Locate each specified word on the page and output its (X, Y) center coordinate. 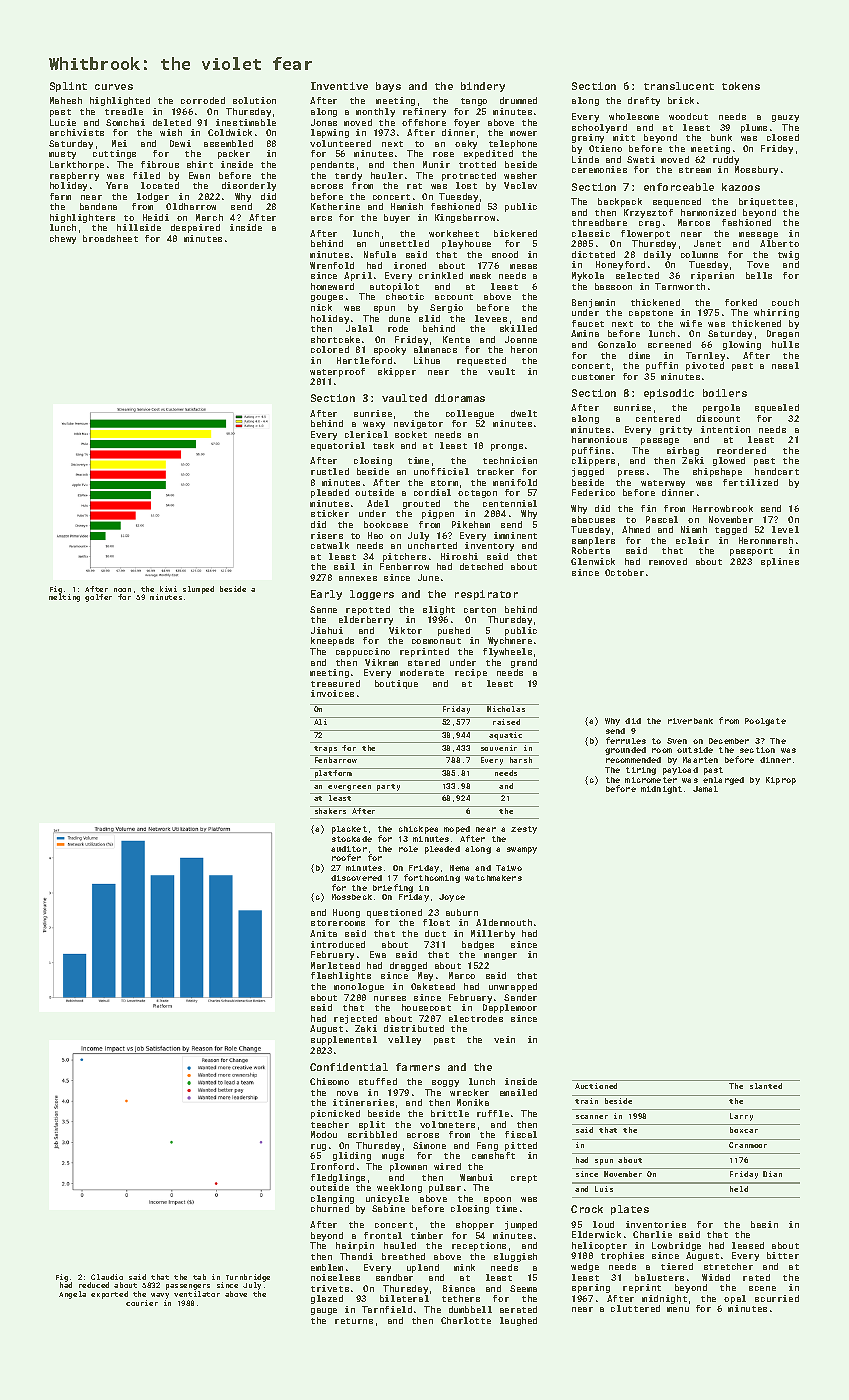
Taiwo (509, 868)
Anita (323, 933)
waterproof (337, 372)
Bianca (459, 1288)
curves (114, 87)
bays (388, 87)
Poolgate (765, 722)
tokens (741, 86)
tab (199, 1277)
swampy (522, 850)
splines (780, 562)
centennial (510, 503)
